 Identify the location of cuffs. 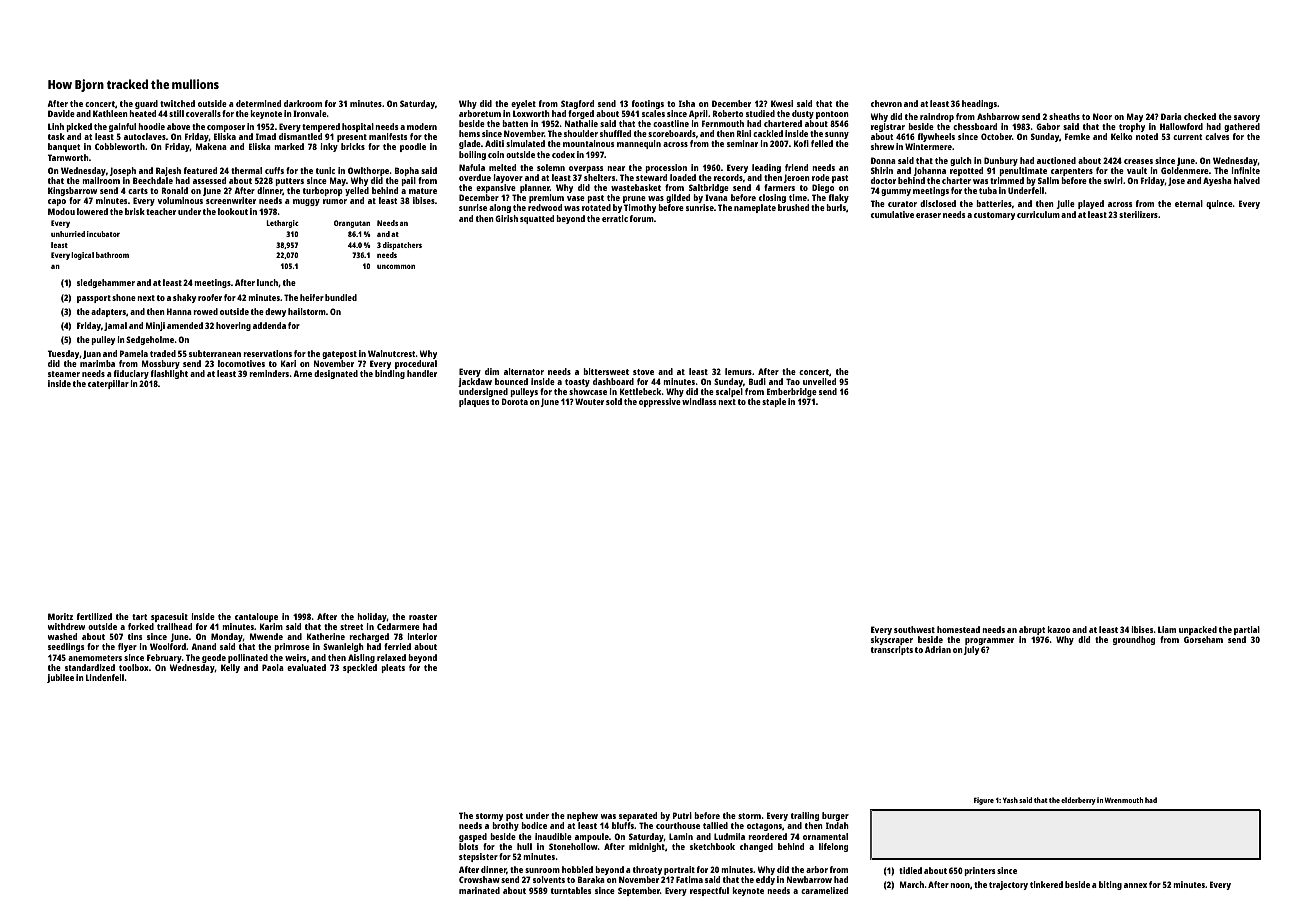
(274, 170).
